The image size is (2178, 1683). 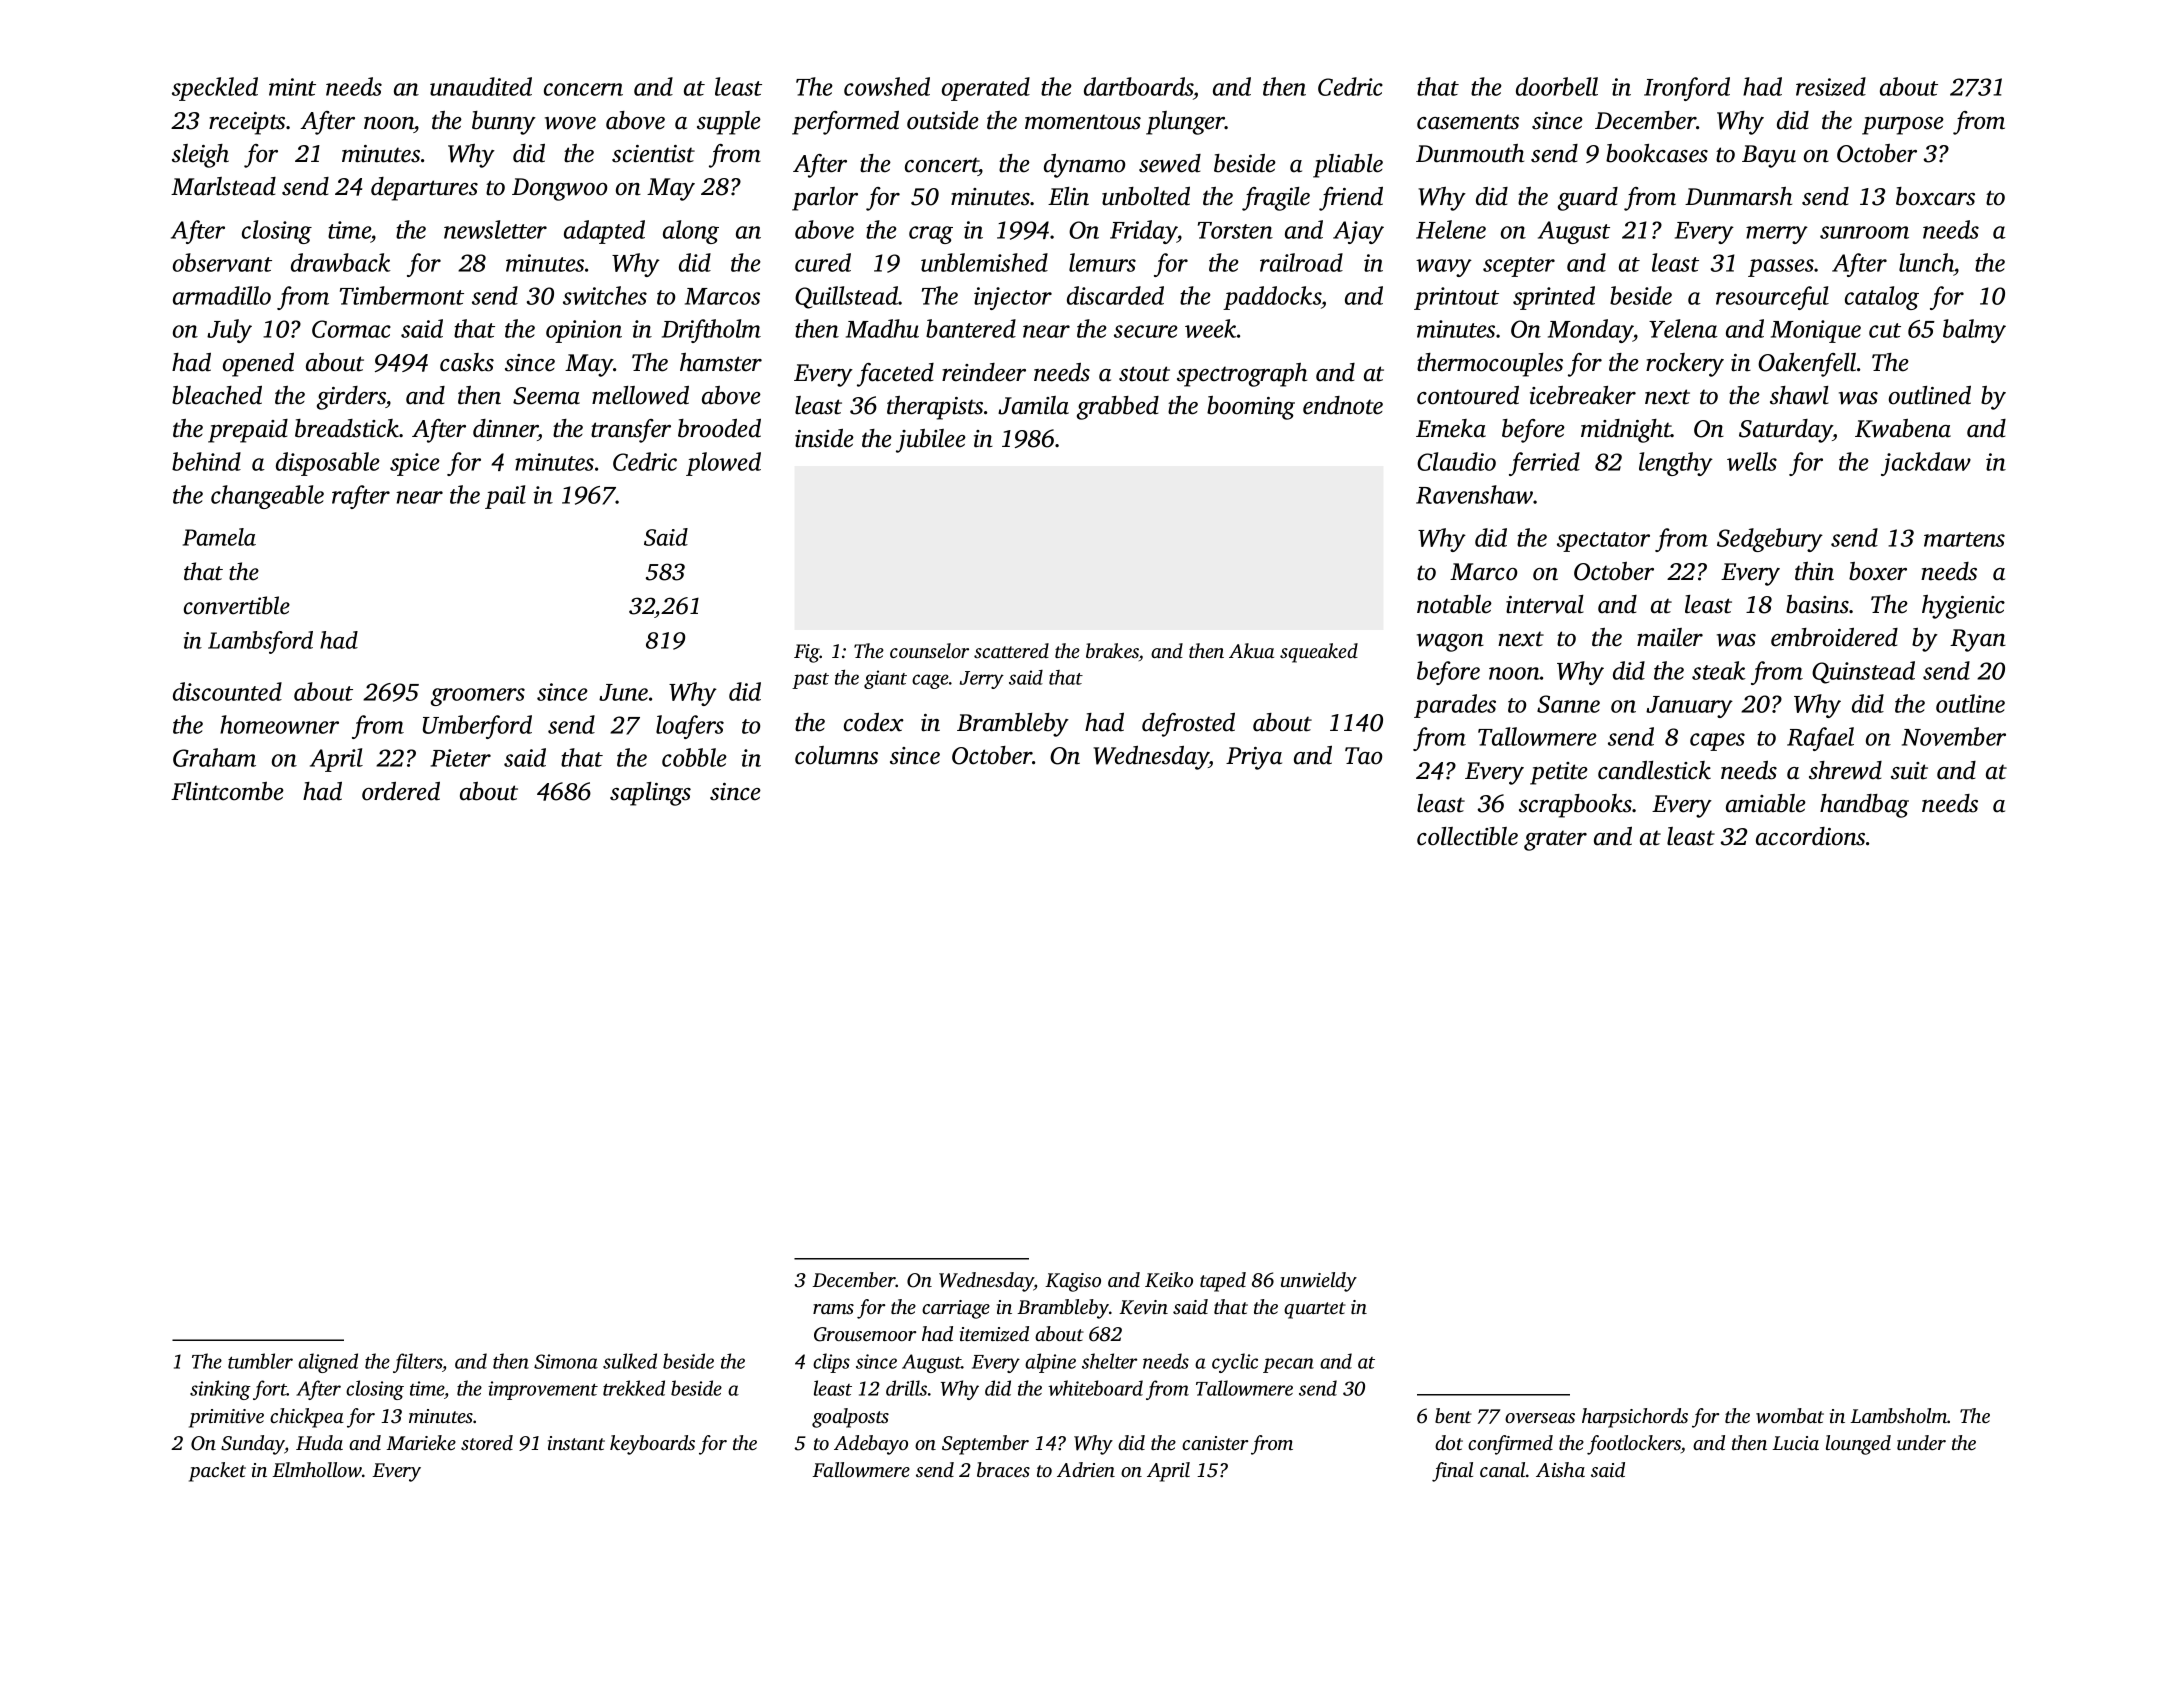 I want to click on Akua, so click(x=1251, y=650).
